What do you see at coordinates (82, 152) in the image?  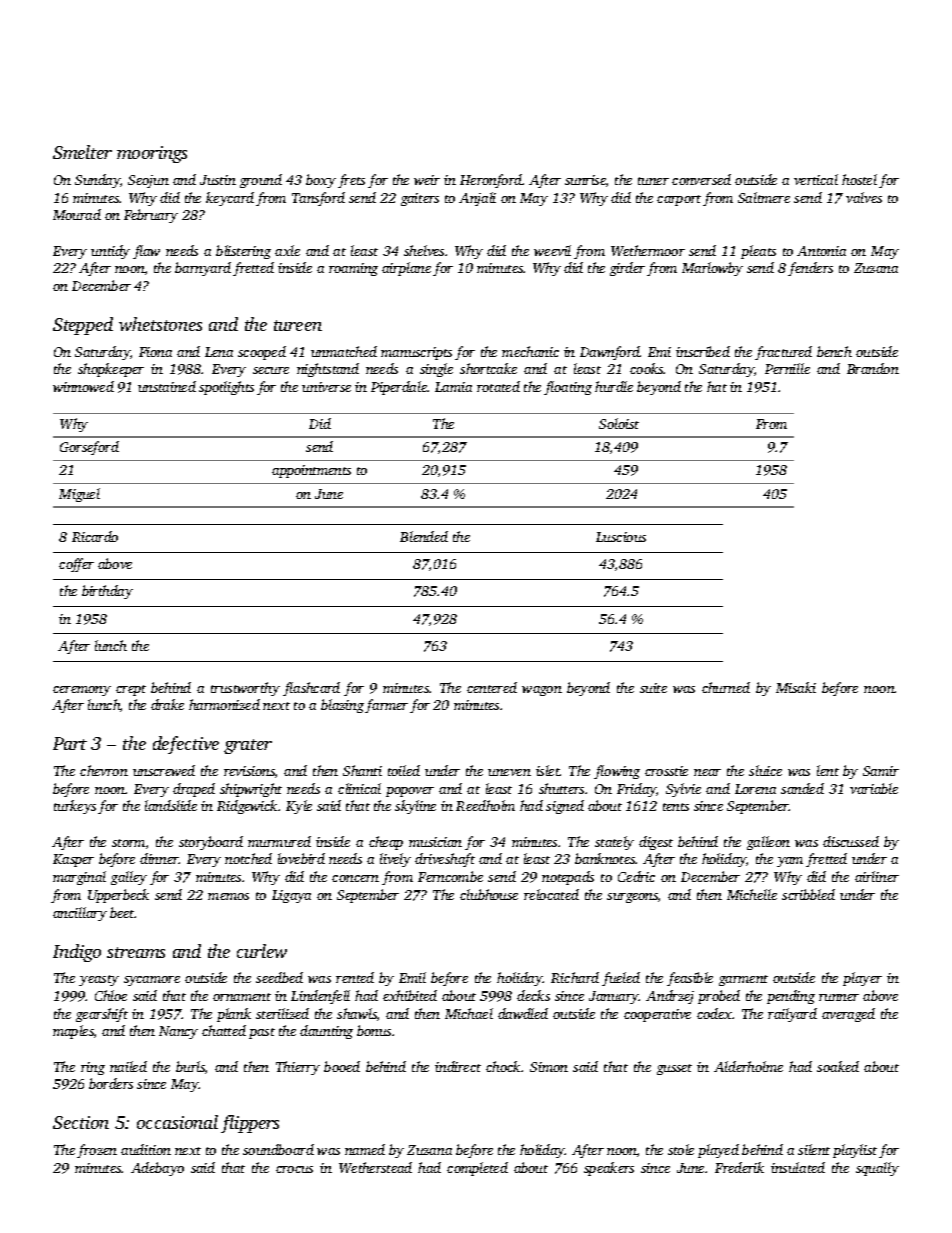 I see `Smelter` at bounding box center [82, 152].
